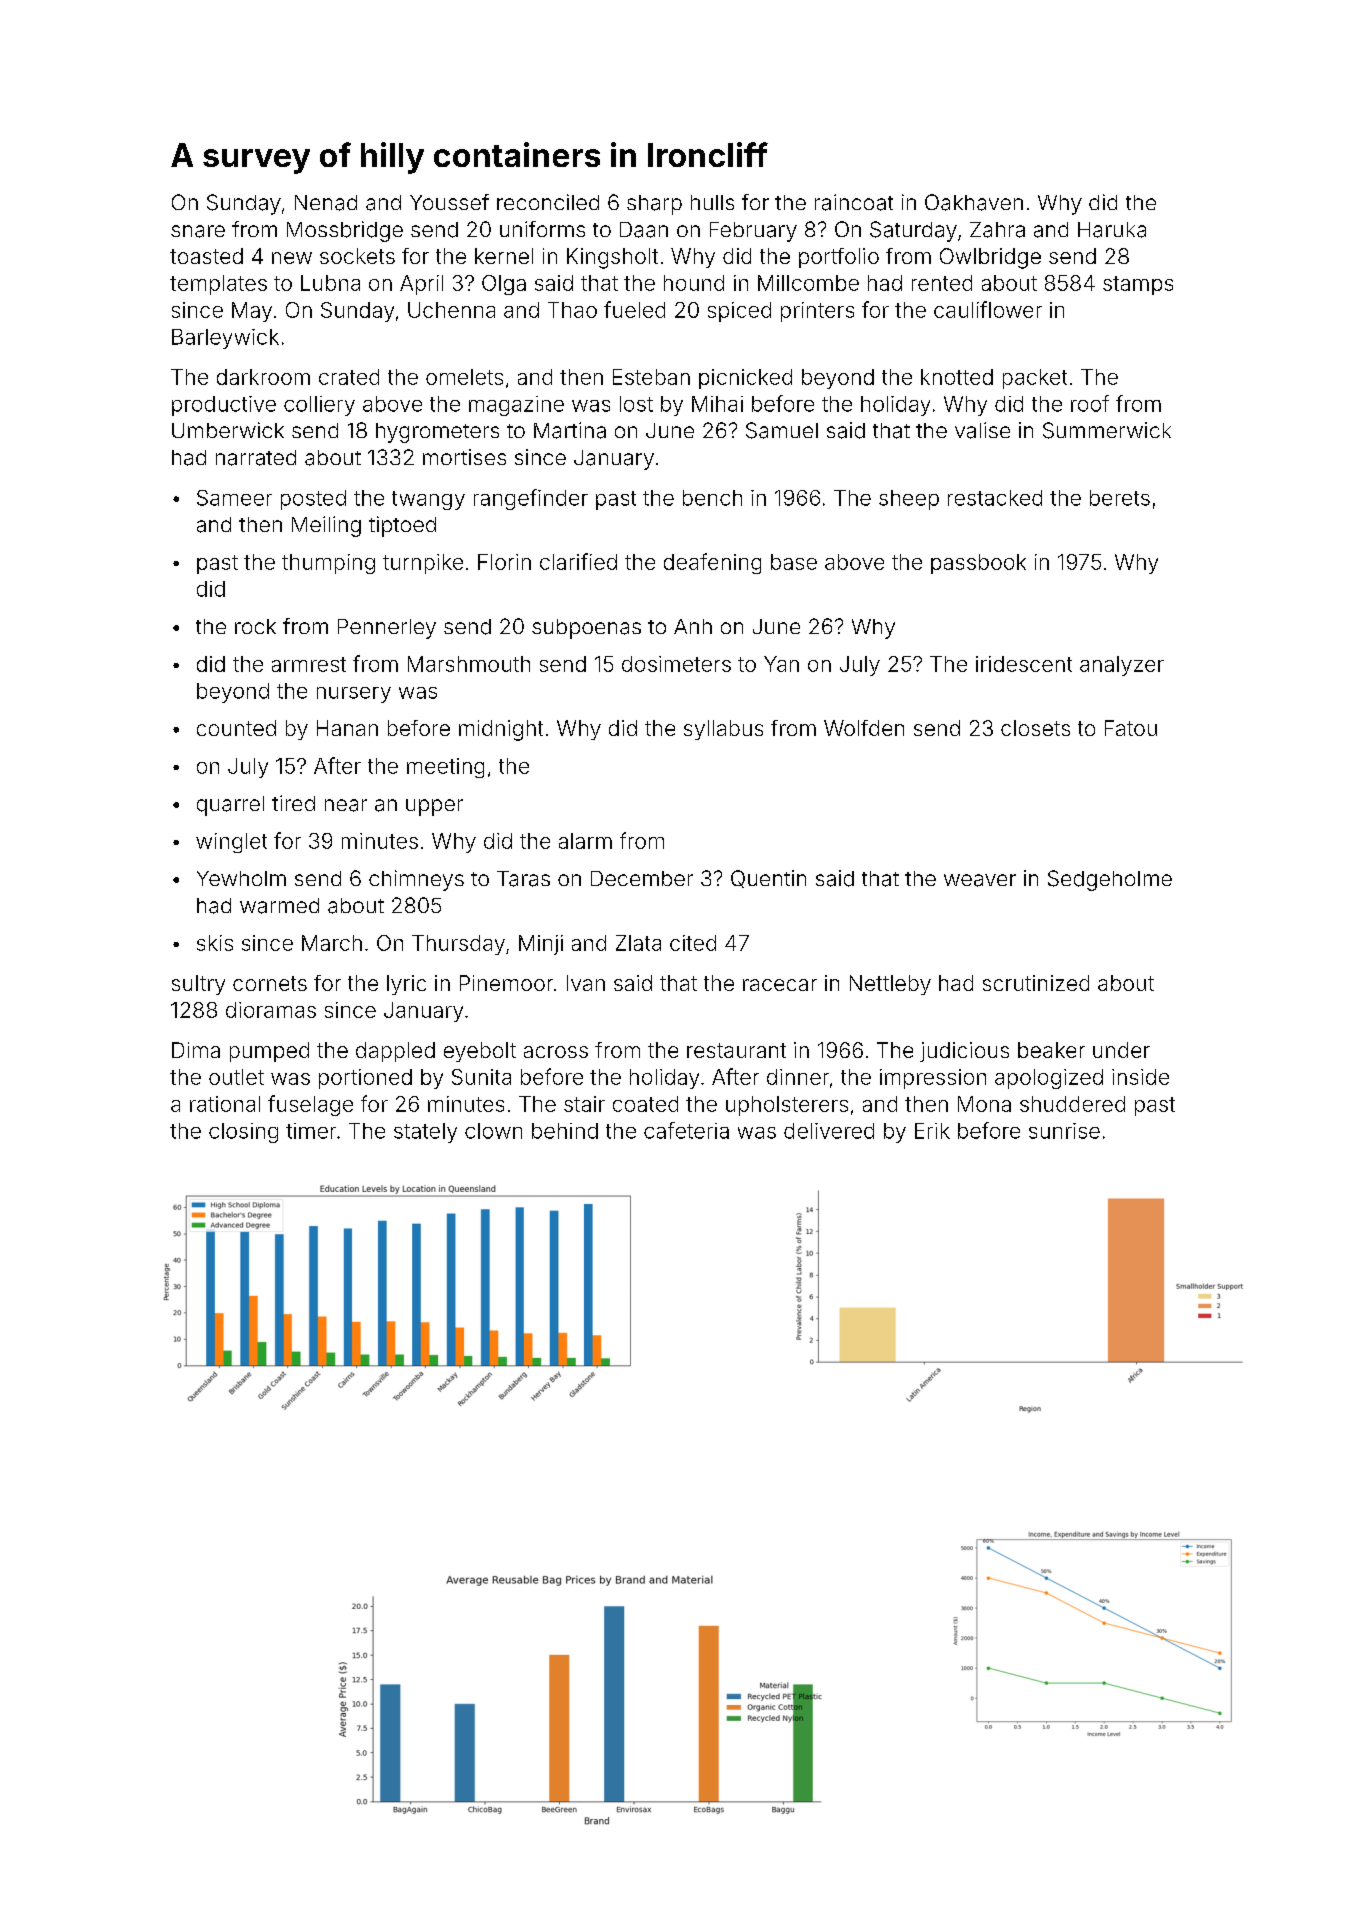  Describe the element at coordinates (313, 500) in the page. I see `posted` at that location.
